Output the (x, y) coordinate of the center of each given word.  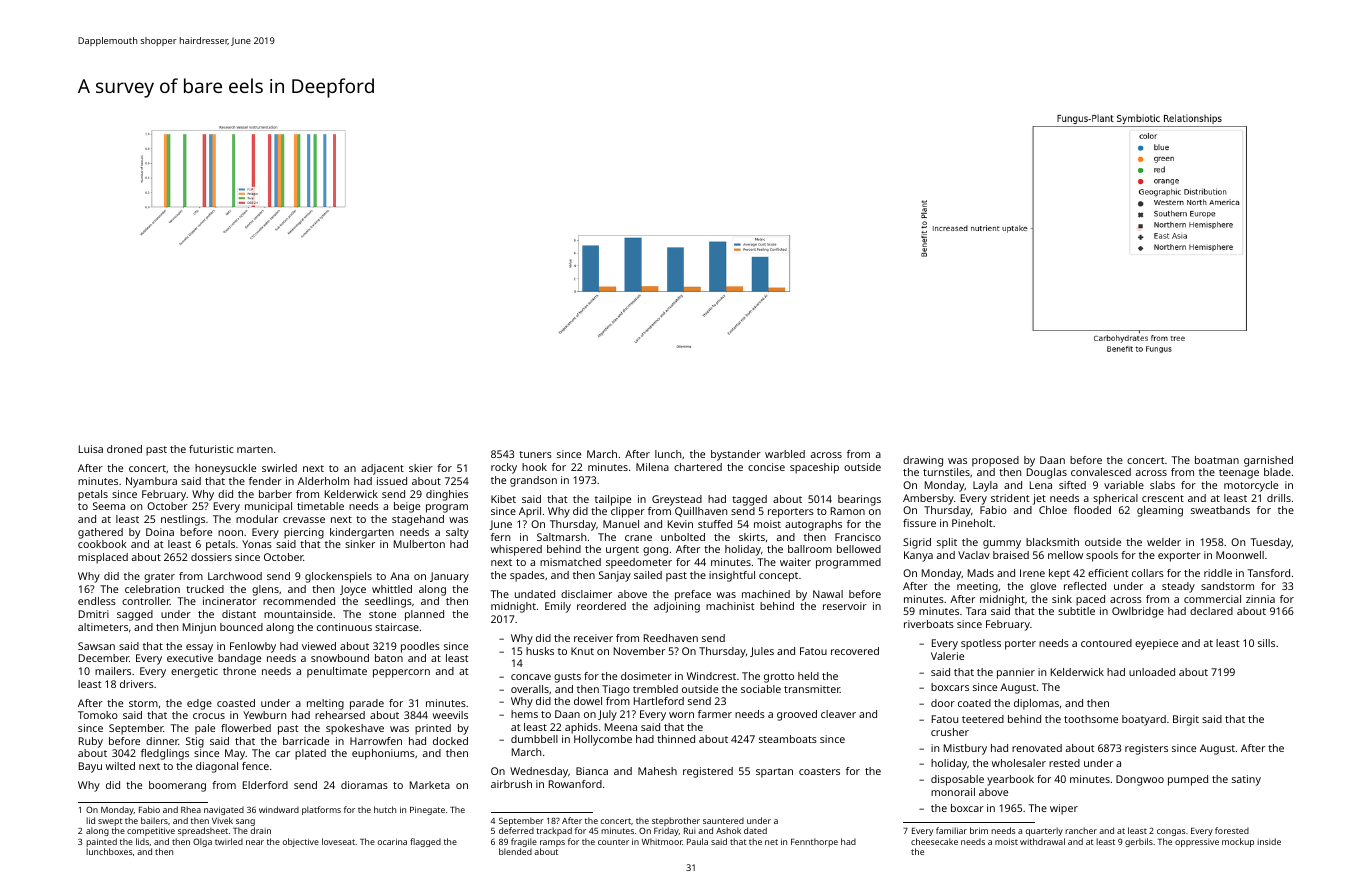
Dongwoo (1140, 780)
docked (450, 741)
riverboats (929, 624)
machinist (730, 606)
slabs (1162, 485)
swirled (279, 468)
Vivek (222, 820)
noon (230, 533)
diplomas (1036, 704)
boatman (1217, 460)
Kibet (503, 499)
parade (367, 704)
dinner (162, 741)
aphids (581, 728)
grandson (533, 481)
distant (239, 614)
